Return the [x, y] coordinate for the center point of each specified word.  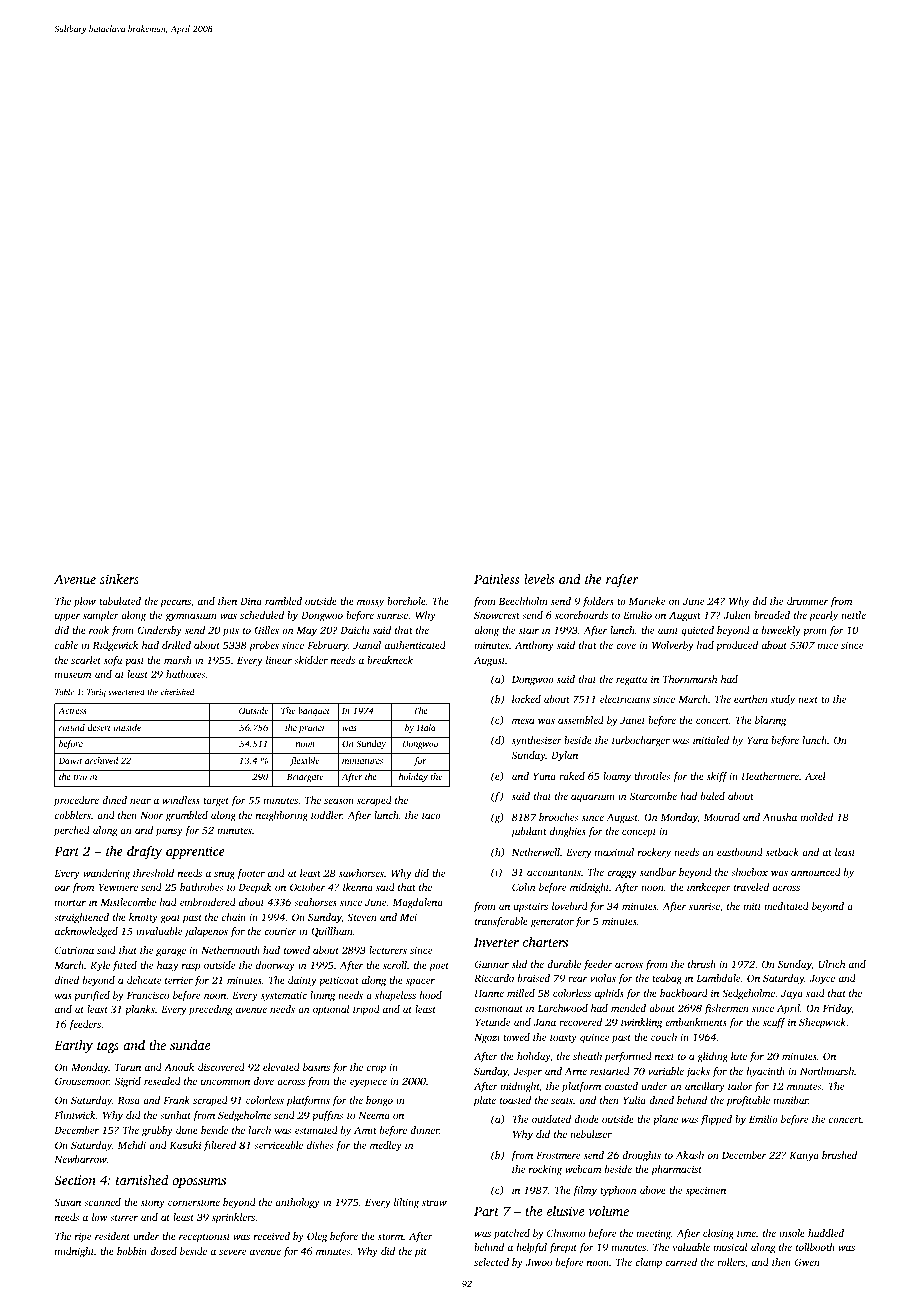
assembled [581, 720]
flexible [304, 761]
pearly [823, 616]
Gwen [807, 1262]
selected [491, 1262]
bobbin [132, 1251]
